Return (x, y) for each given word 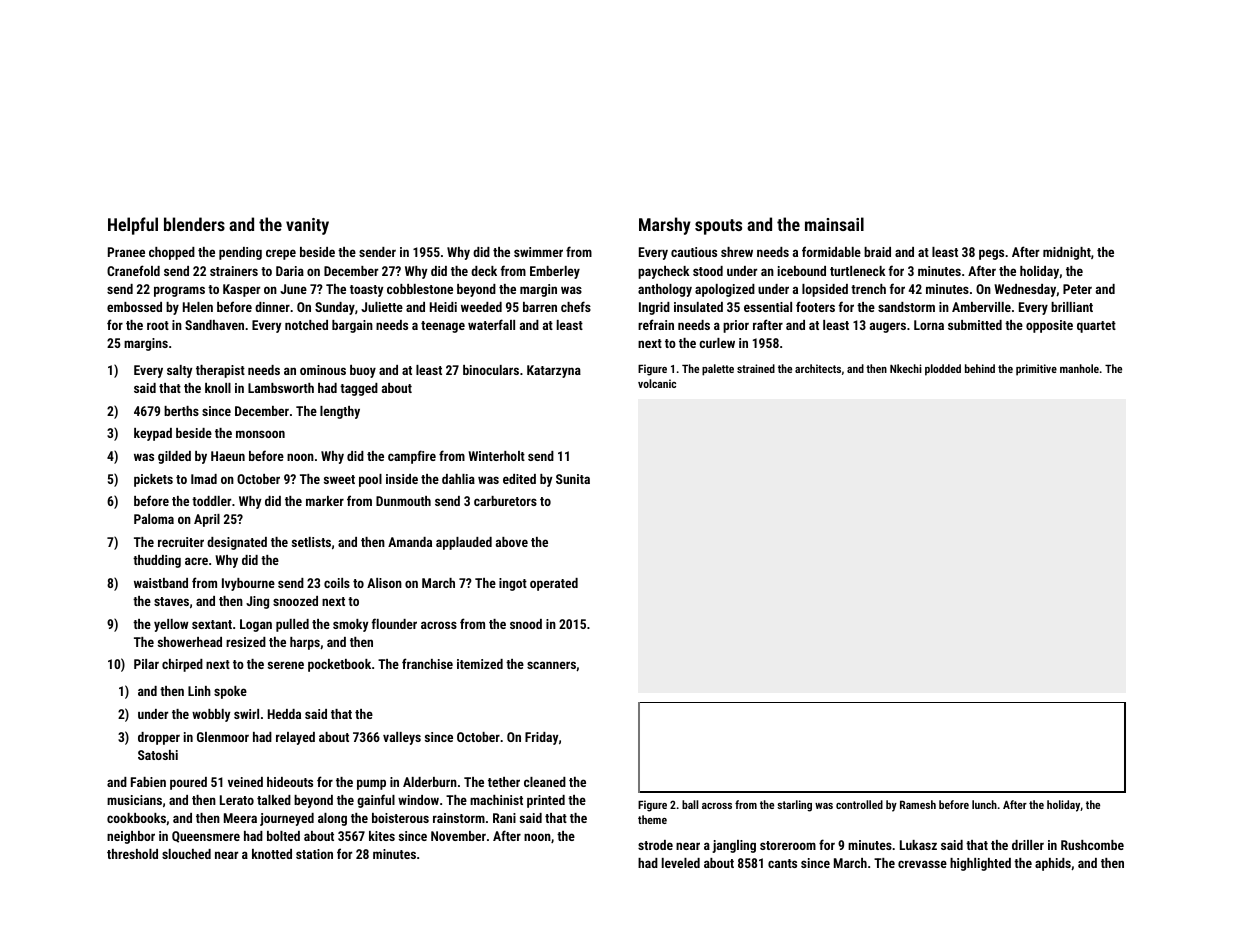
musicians (134, 800)
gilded (174, 457)
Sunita (573, 479)
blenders (194, 224)
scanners (551, 665)
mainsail (834, 224)
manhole (1079, 368)
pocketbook (339, 665)
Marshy (665, 226)
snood (526, 624)
